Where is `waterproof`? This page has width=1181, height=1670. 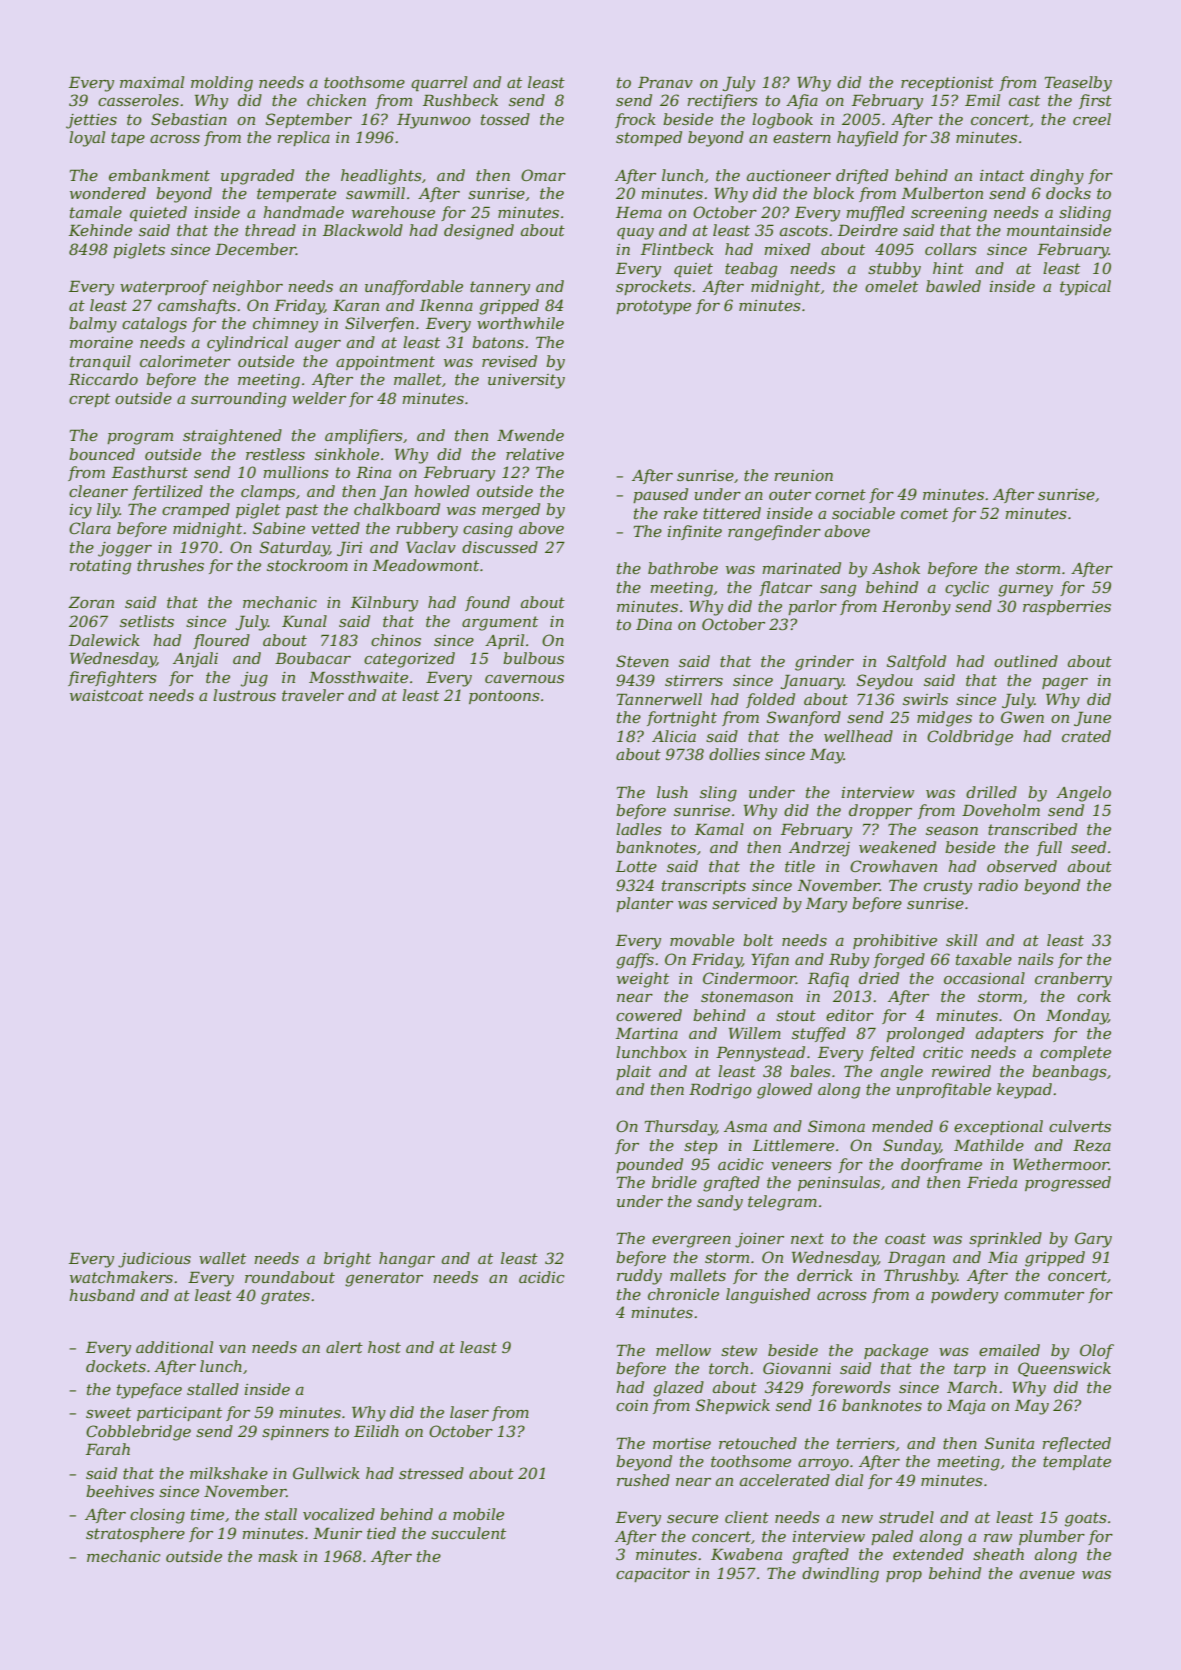 waterproof is located at coordinates (164, 287).
